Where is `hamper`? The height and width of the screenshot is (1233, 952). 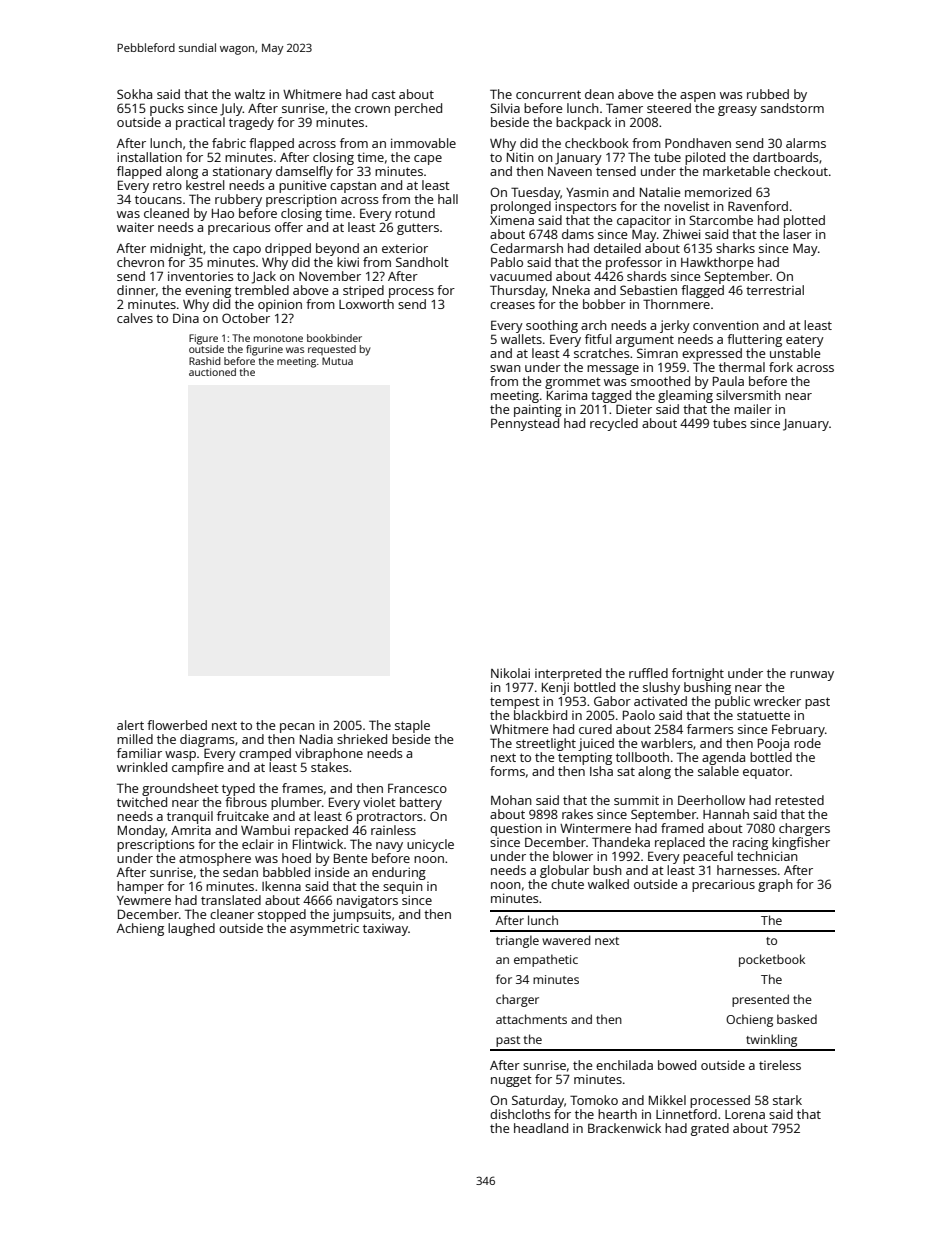
hamper is located at coordinates (140, 887).
